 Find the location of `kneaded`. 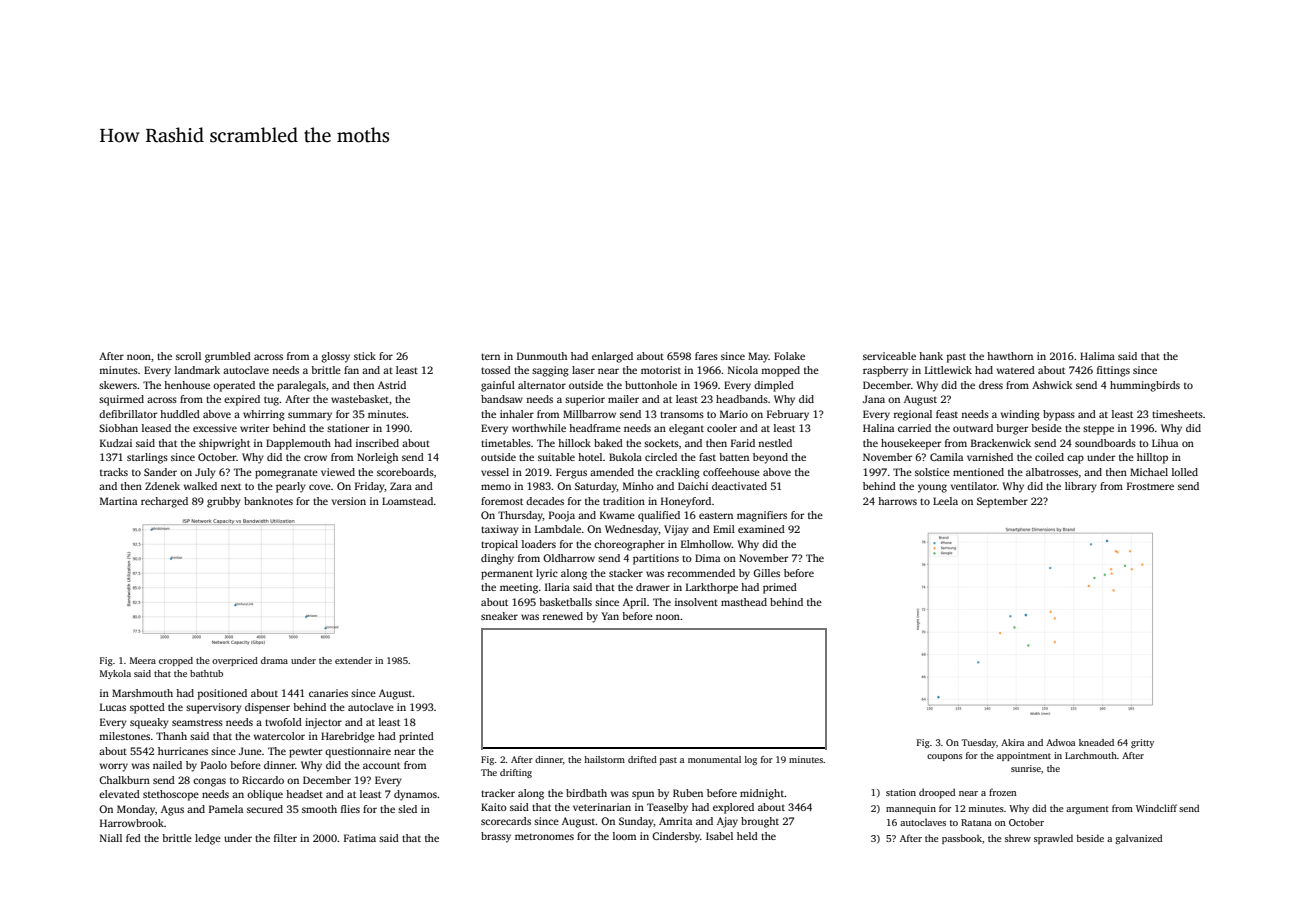

kneaded is located at coordinates (1096, 742).
